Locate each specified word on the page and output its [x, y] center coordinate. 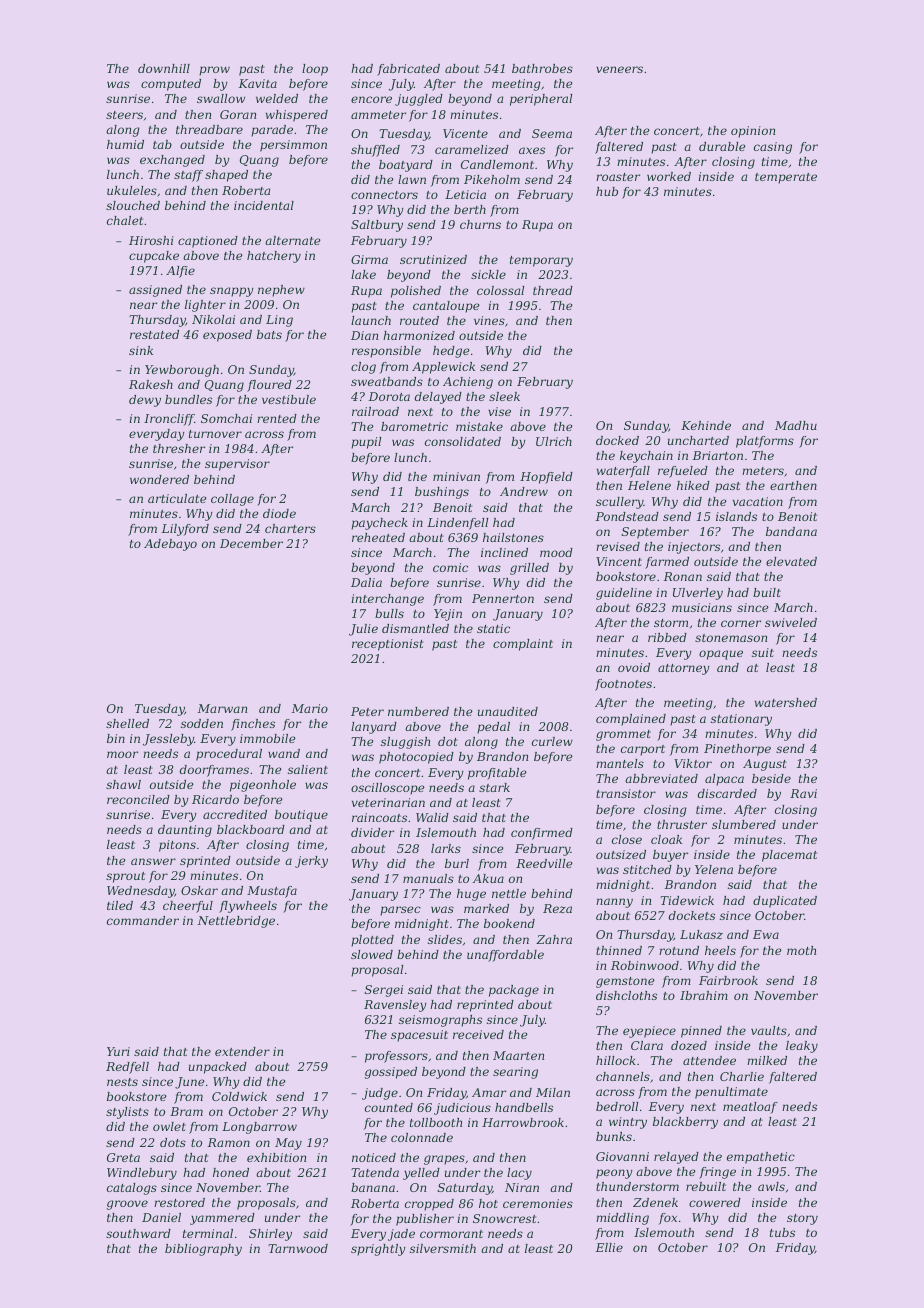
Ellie [609, 1247]
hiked [693, 485]
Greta [123, 1157]
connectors [384, 195]
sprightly [378, 1250]
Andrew [524, 491]
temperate [786, 178]
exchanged [172, 161]
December [251, 543]
